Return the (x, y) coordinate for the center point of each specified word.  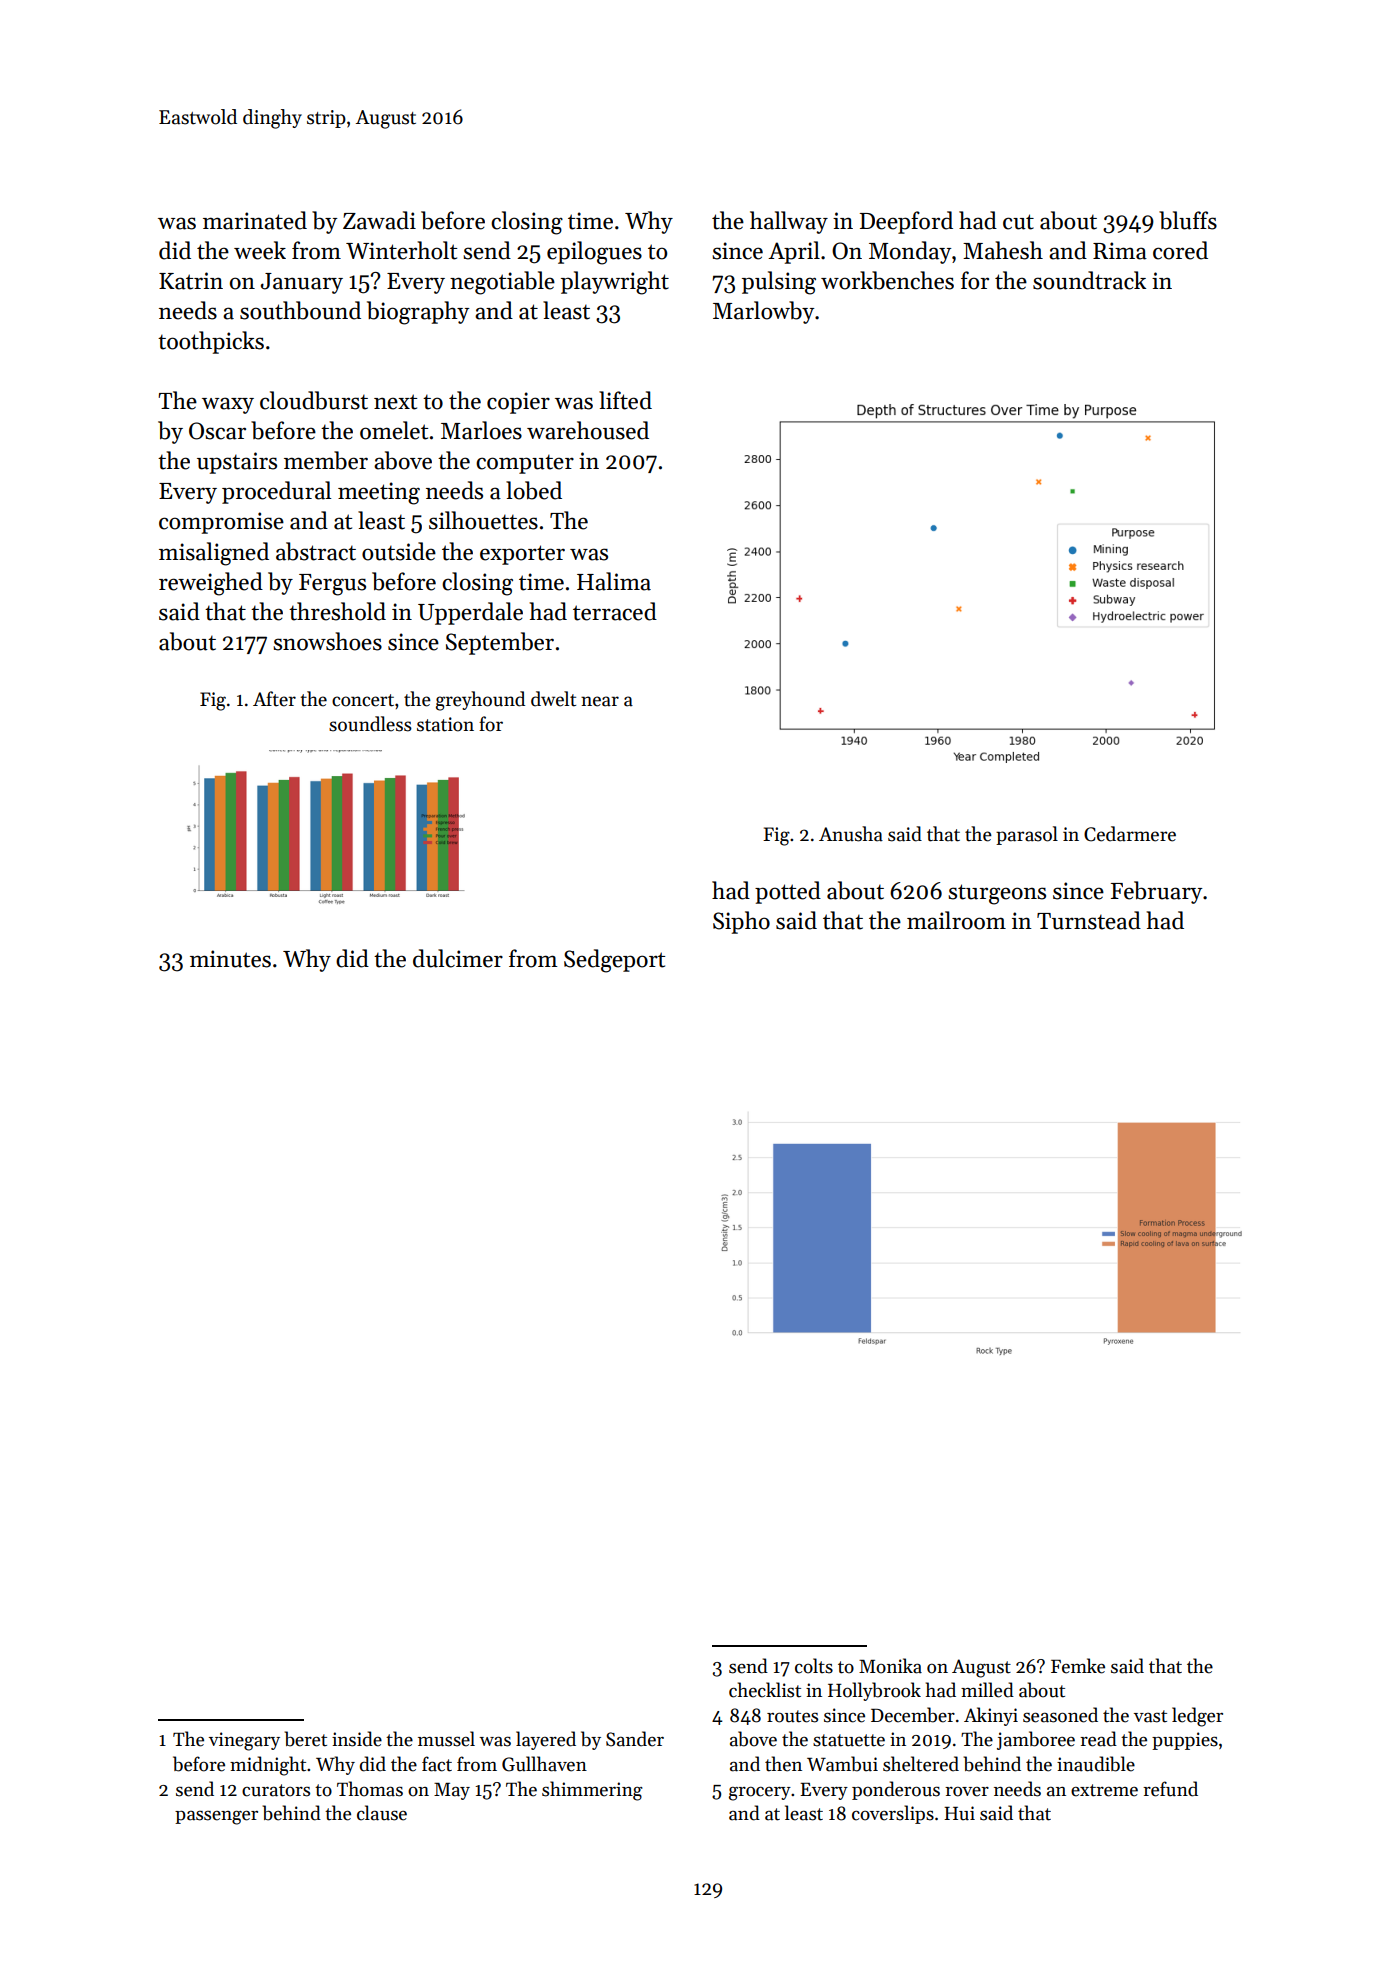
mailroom (956, 920)
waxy (228, 405)
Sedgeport (614, 961)
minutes (230, 959)
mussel (446, 1739)
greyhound (480, 701)
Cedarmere (1130, 834)
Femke (1078, 1666)
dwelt (553, 699)
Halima (614, 581)
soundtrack (1089, 280)
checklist (765, 1690)
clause (382, 1813)
